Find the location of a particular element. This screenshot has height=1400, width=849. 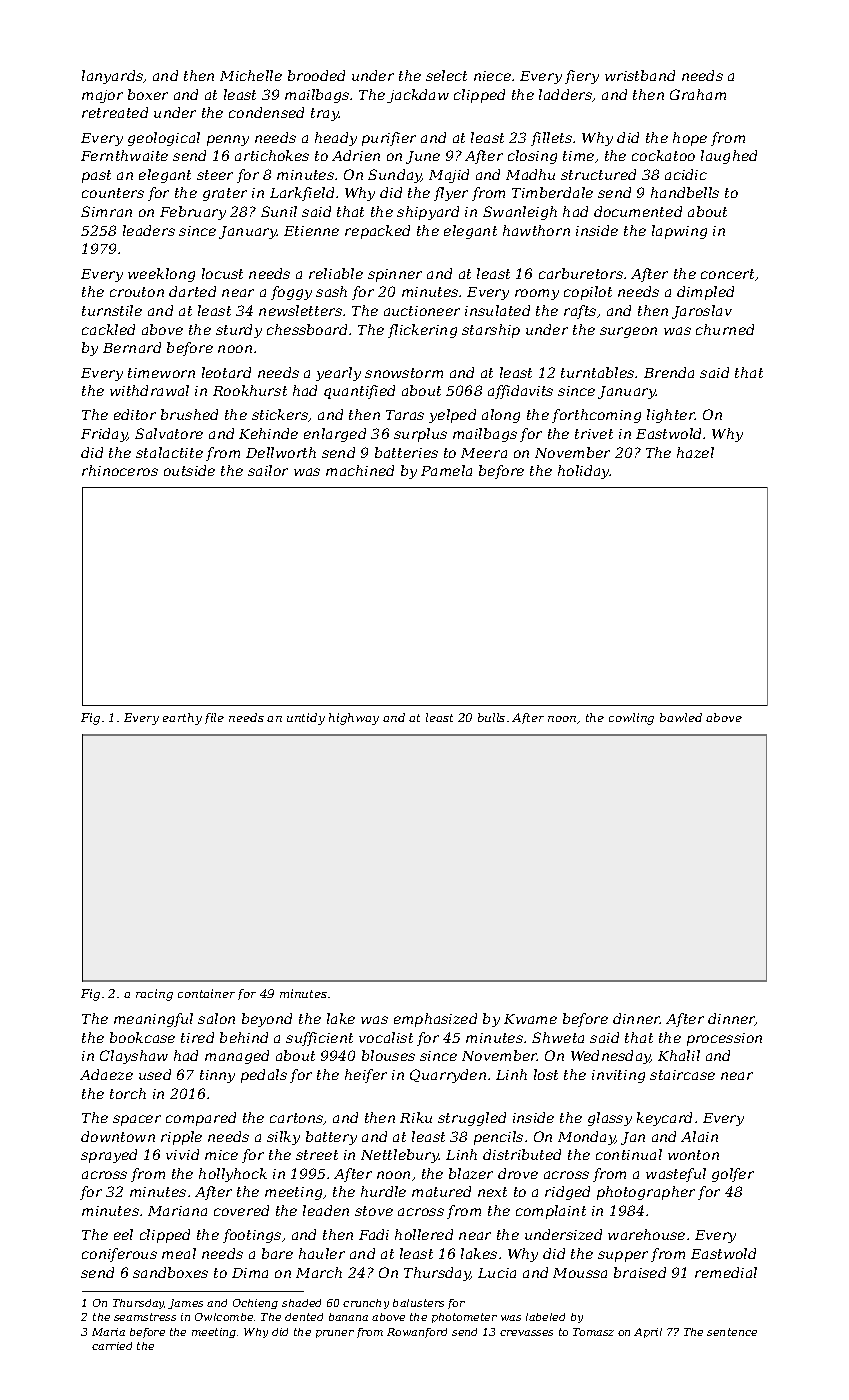

sailor is located at coordinates (268, 470).
